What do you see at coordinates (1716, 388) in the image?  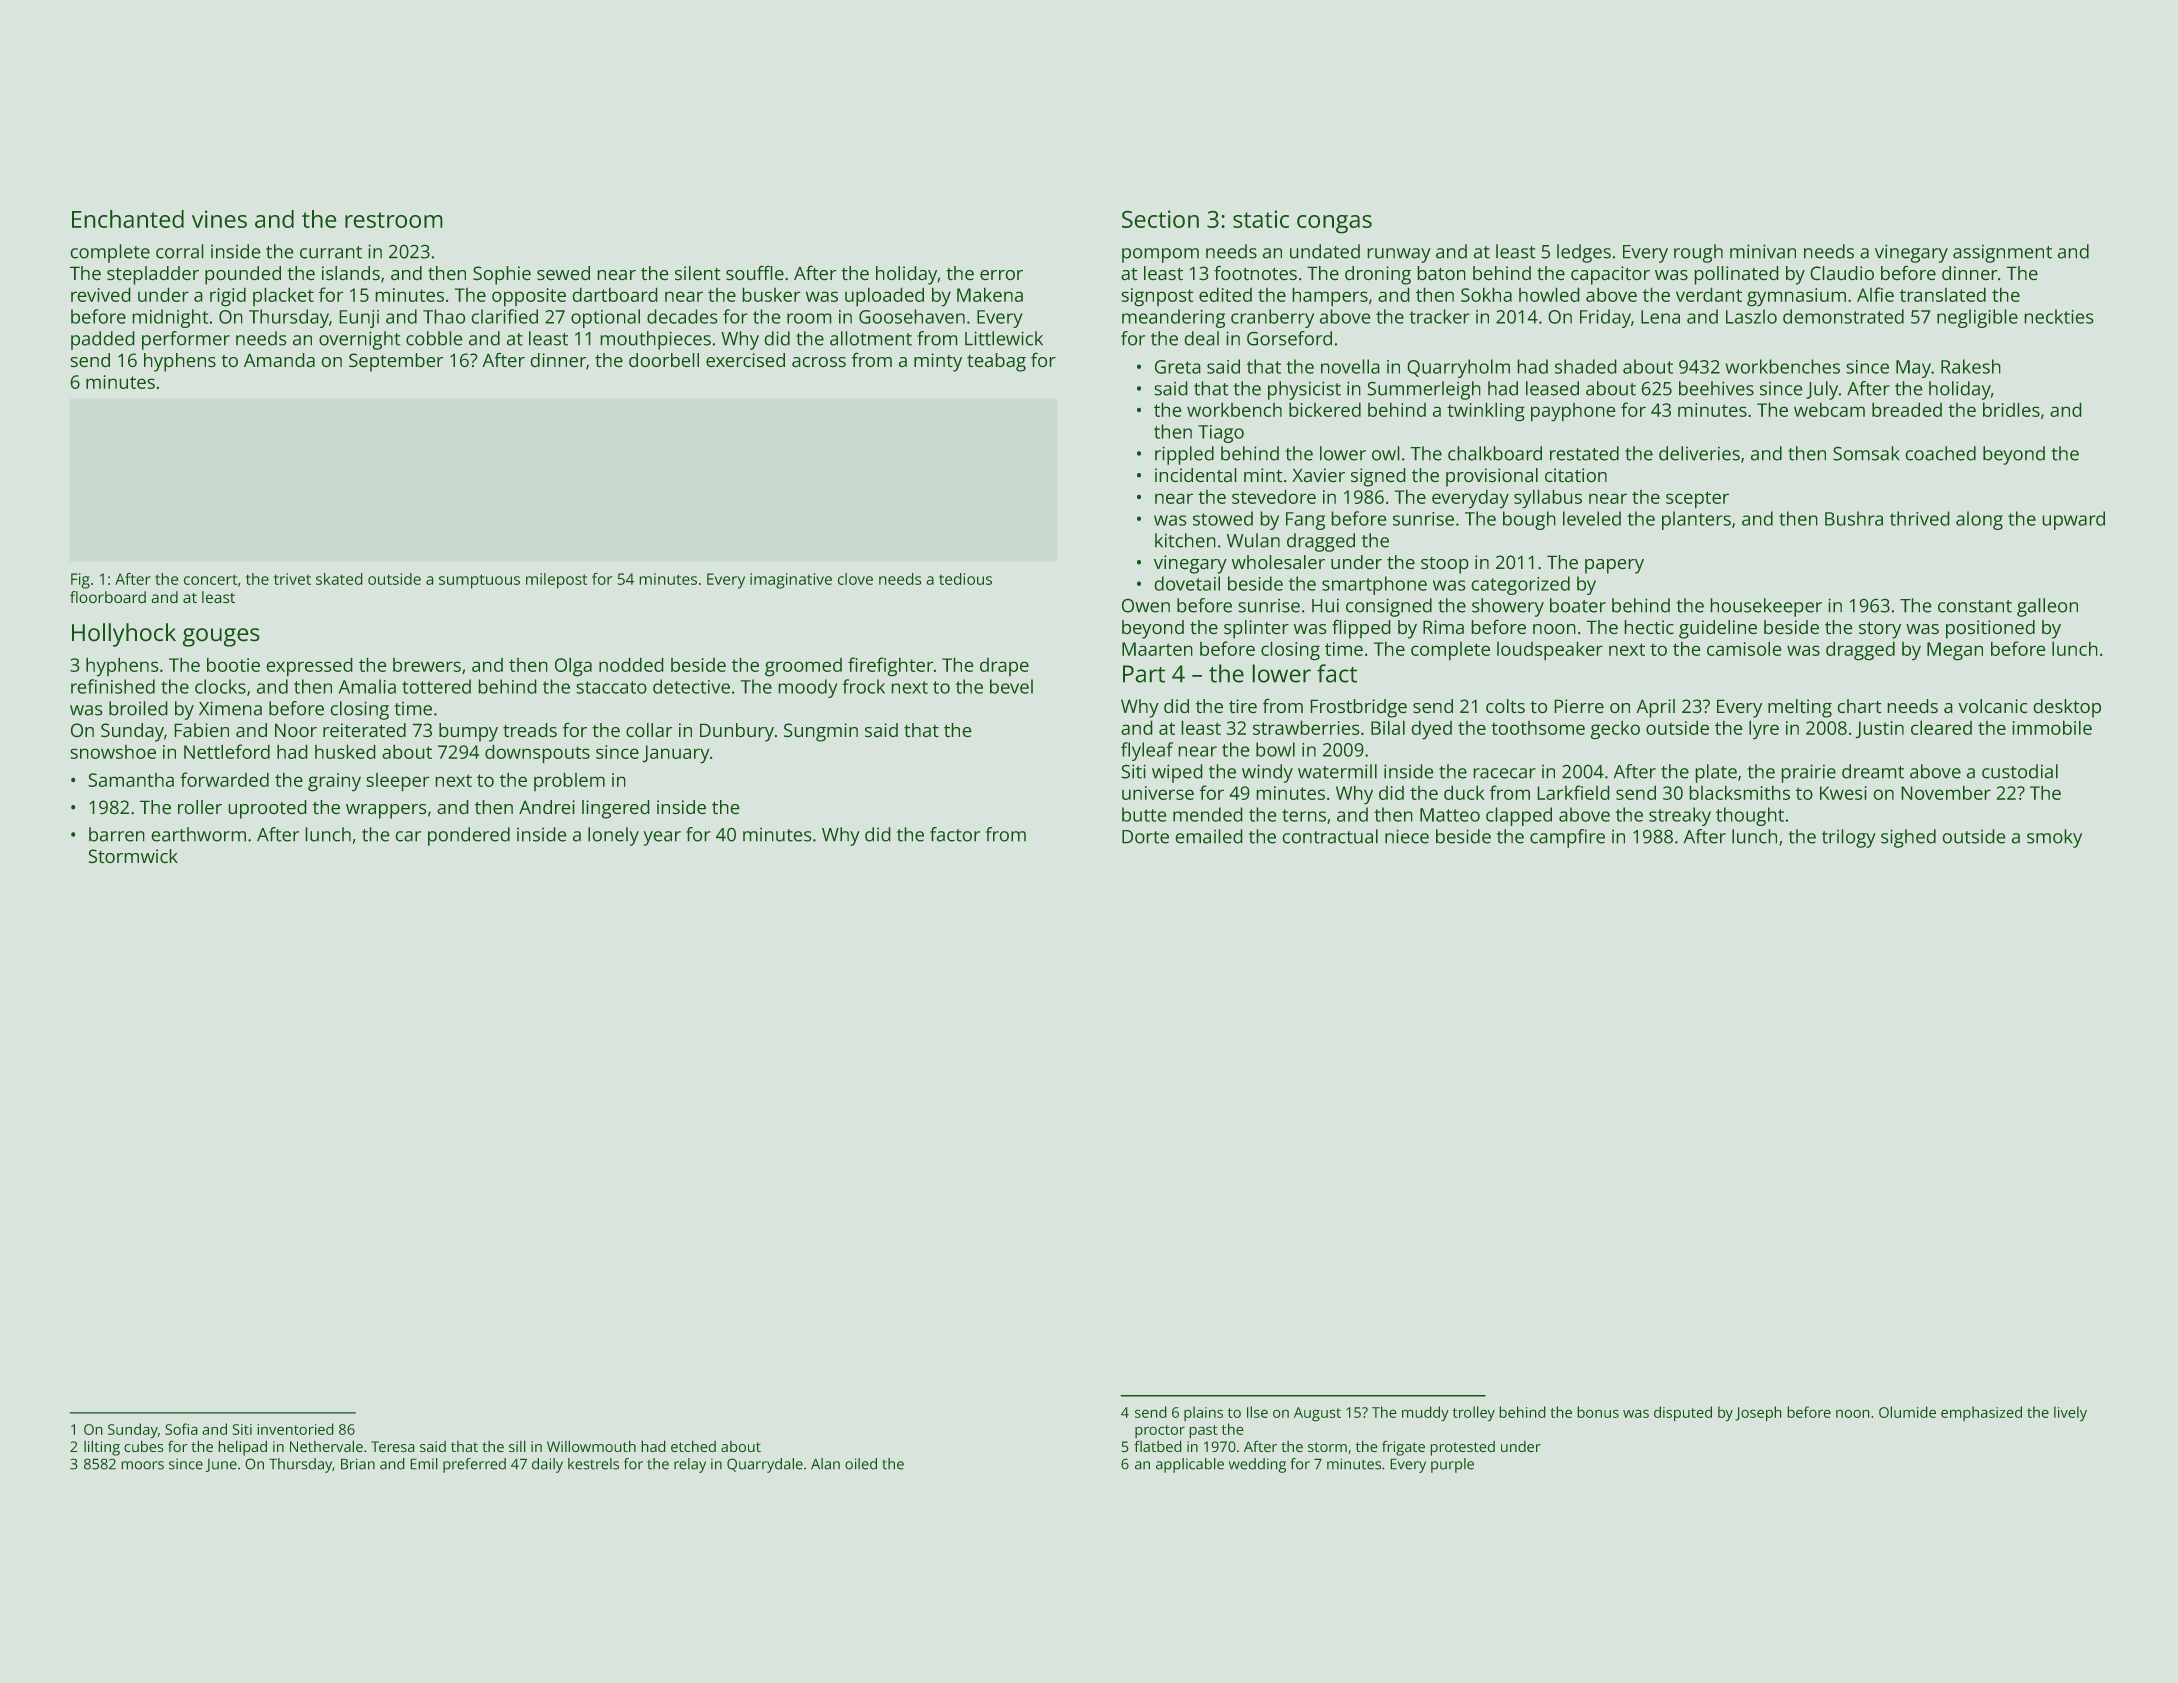 I see `beehives` at bounding box center [1716, 388].
